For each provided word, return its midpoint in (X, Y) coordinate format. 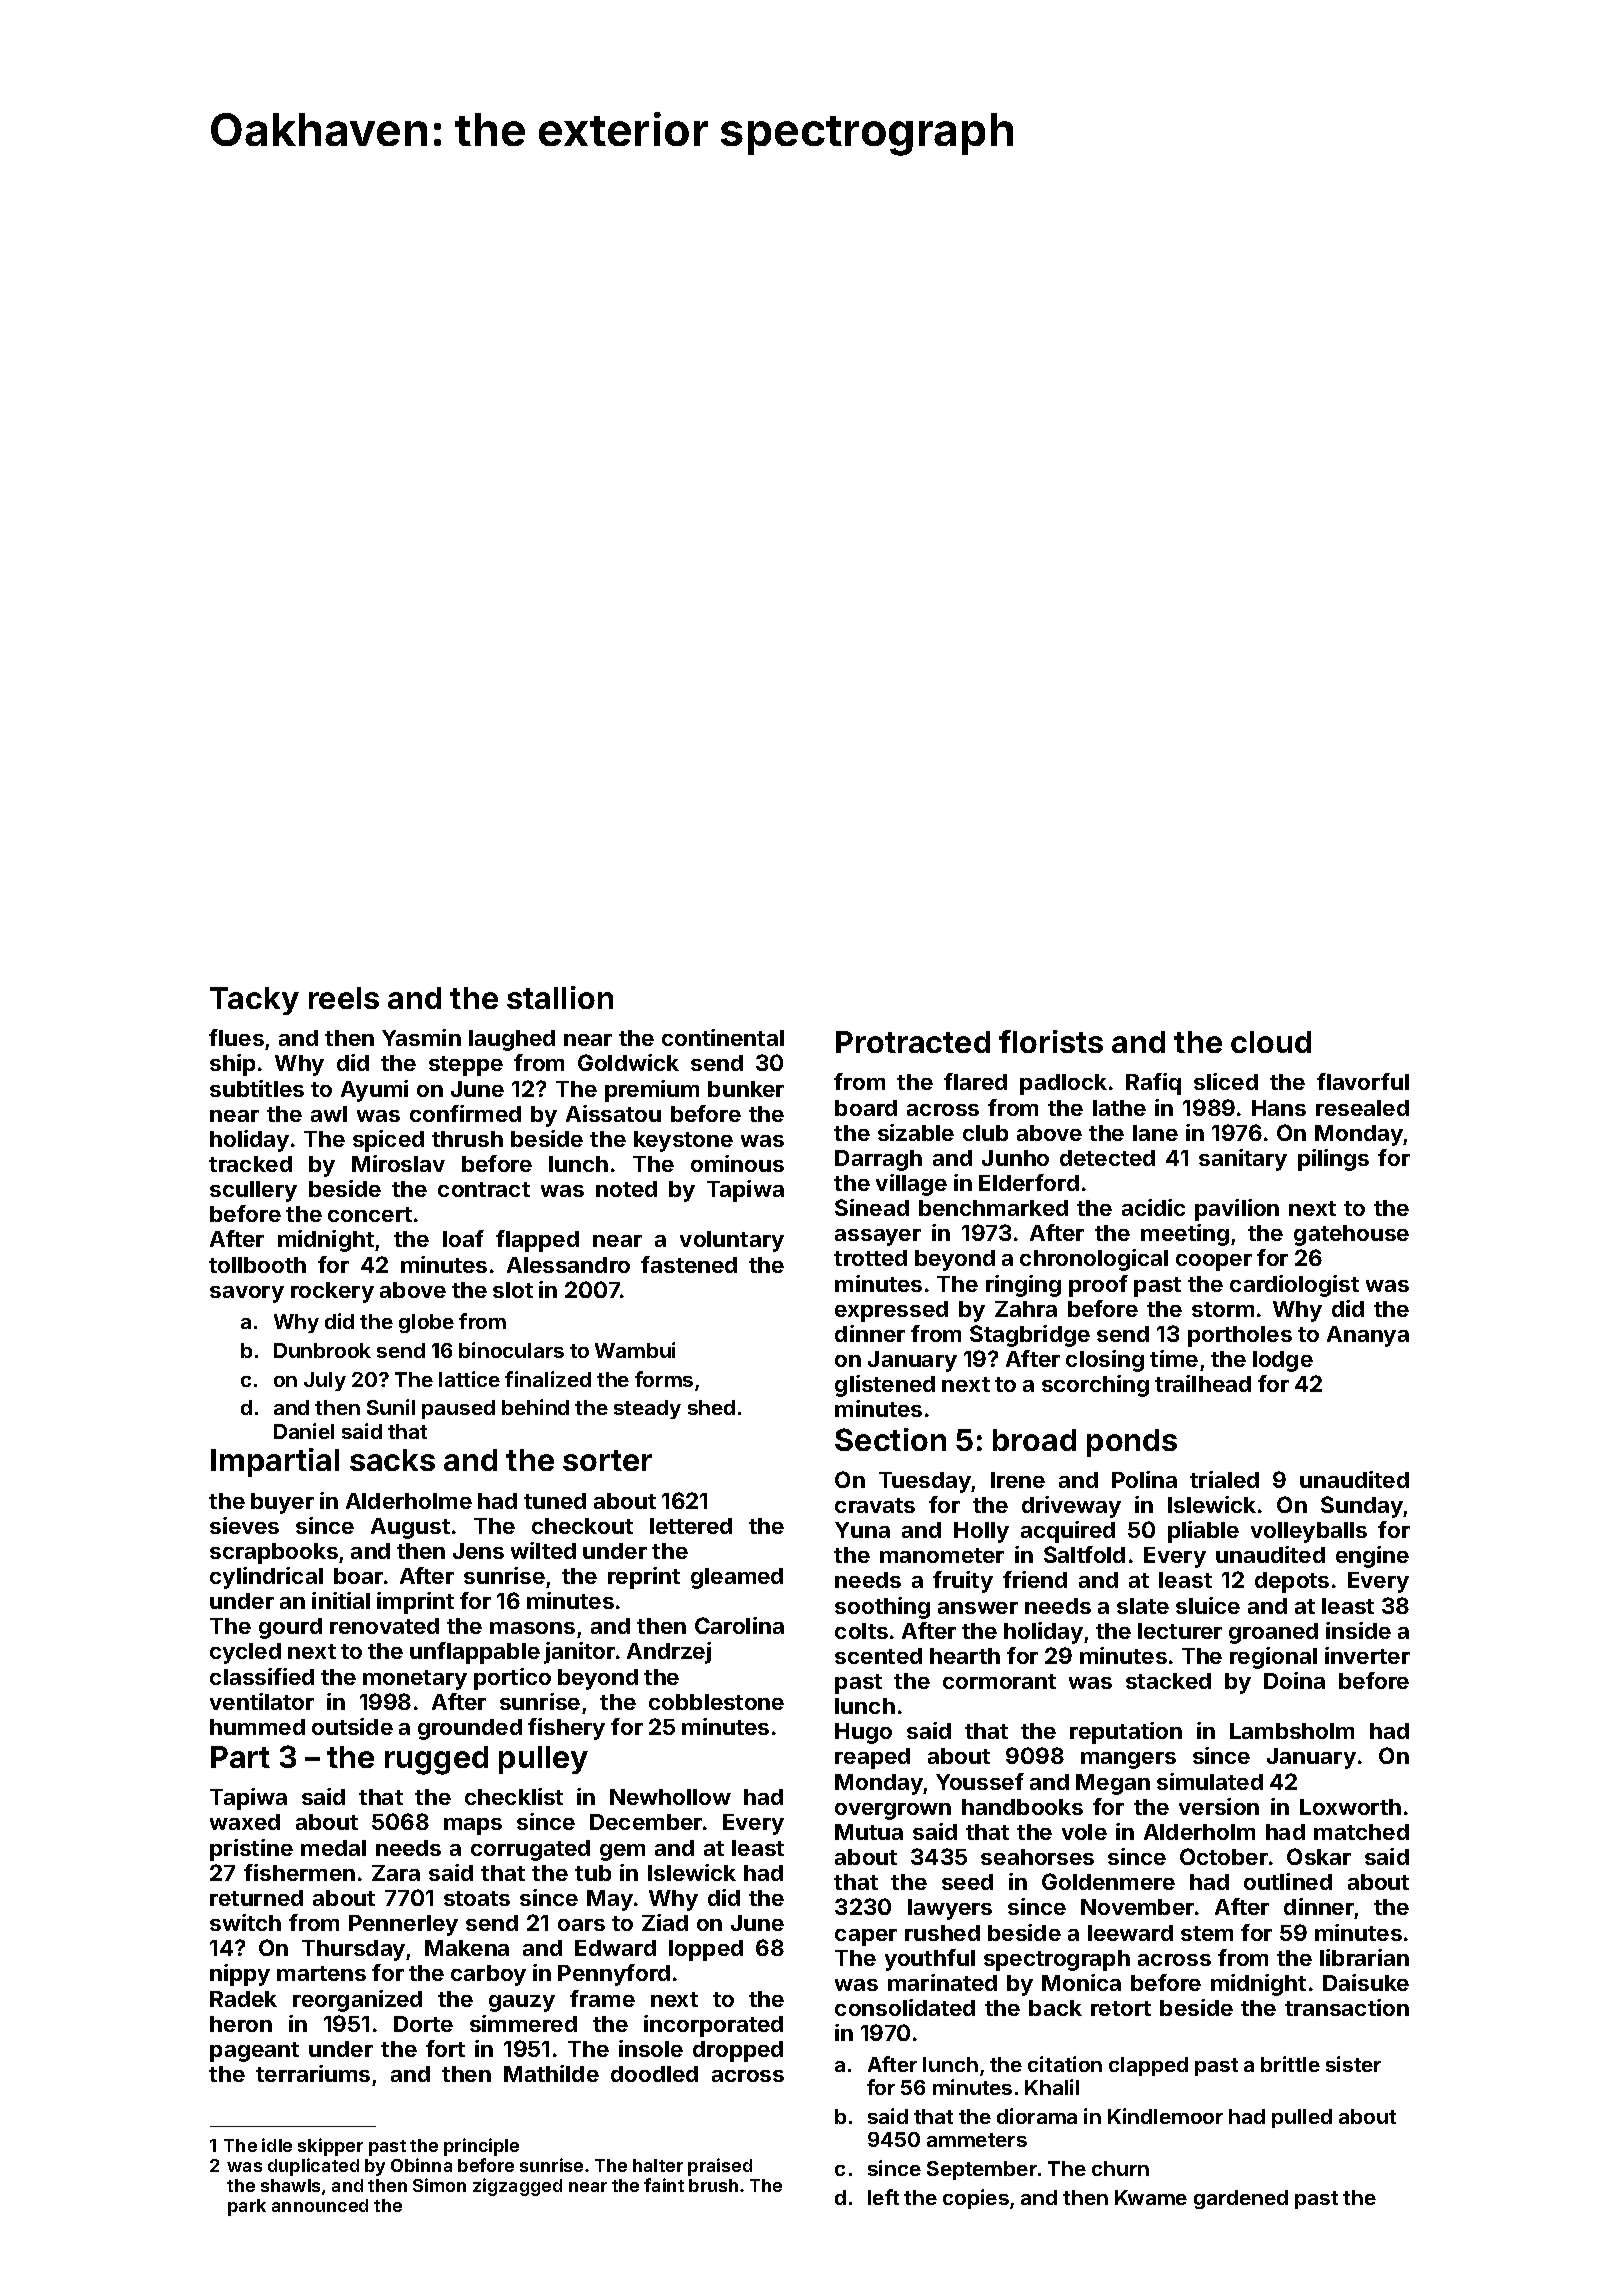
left (883, 2197)
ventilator (262, 1701)
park (247, 2207)
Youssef (980, 1781)
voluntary (732, 1241)
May (610, 1900)
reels (344, 998)
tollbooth (257, 1265)
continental (723, 1037)
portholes (1240, 1336)
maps (473, 1826)
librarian (1364, 1957)
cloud (1271, 1042)
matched (1361, 1832)
